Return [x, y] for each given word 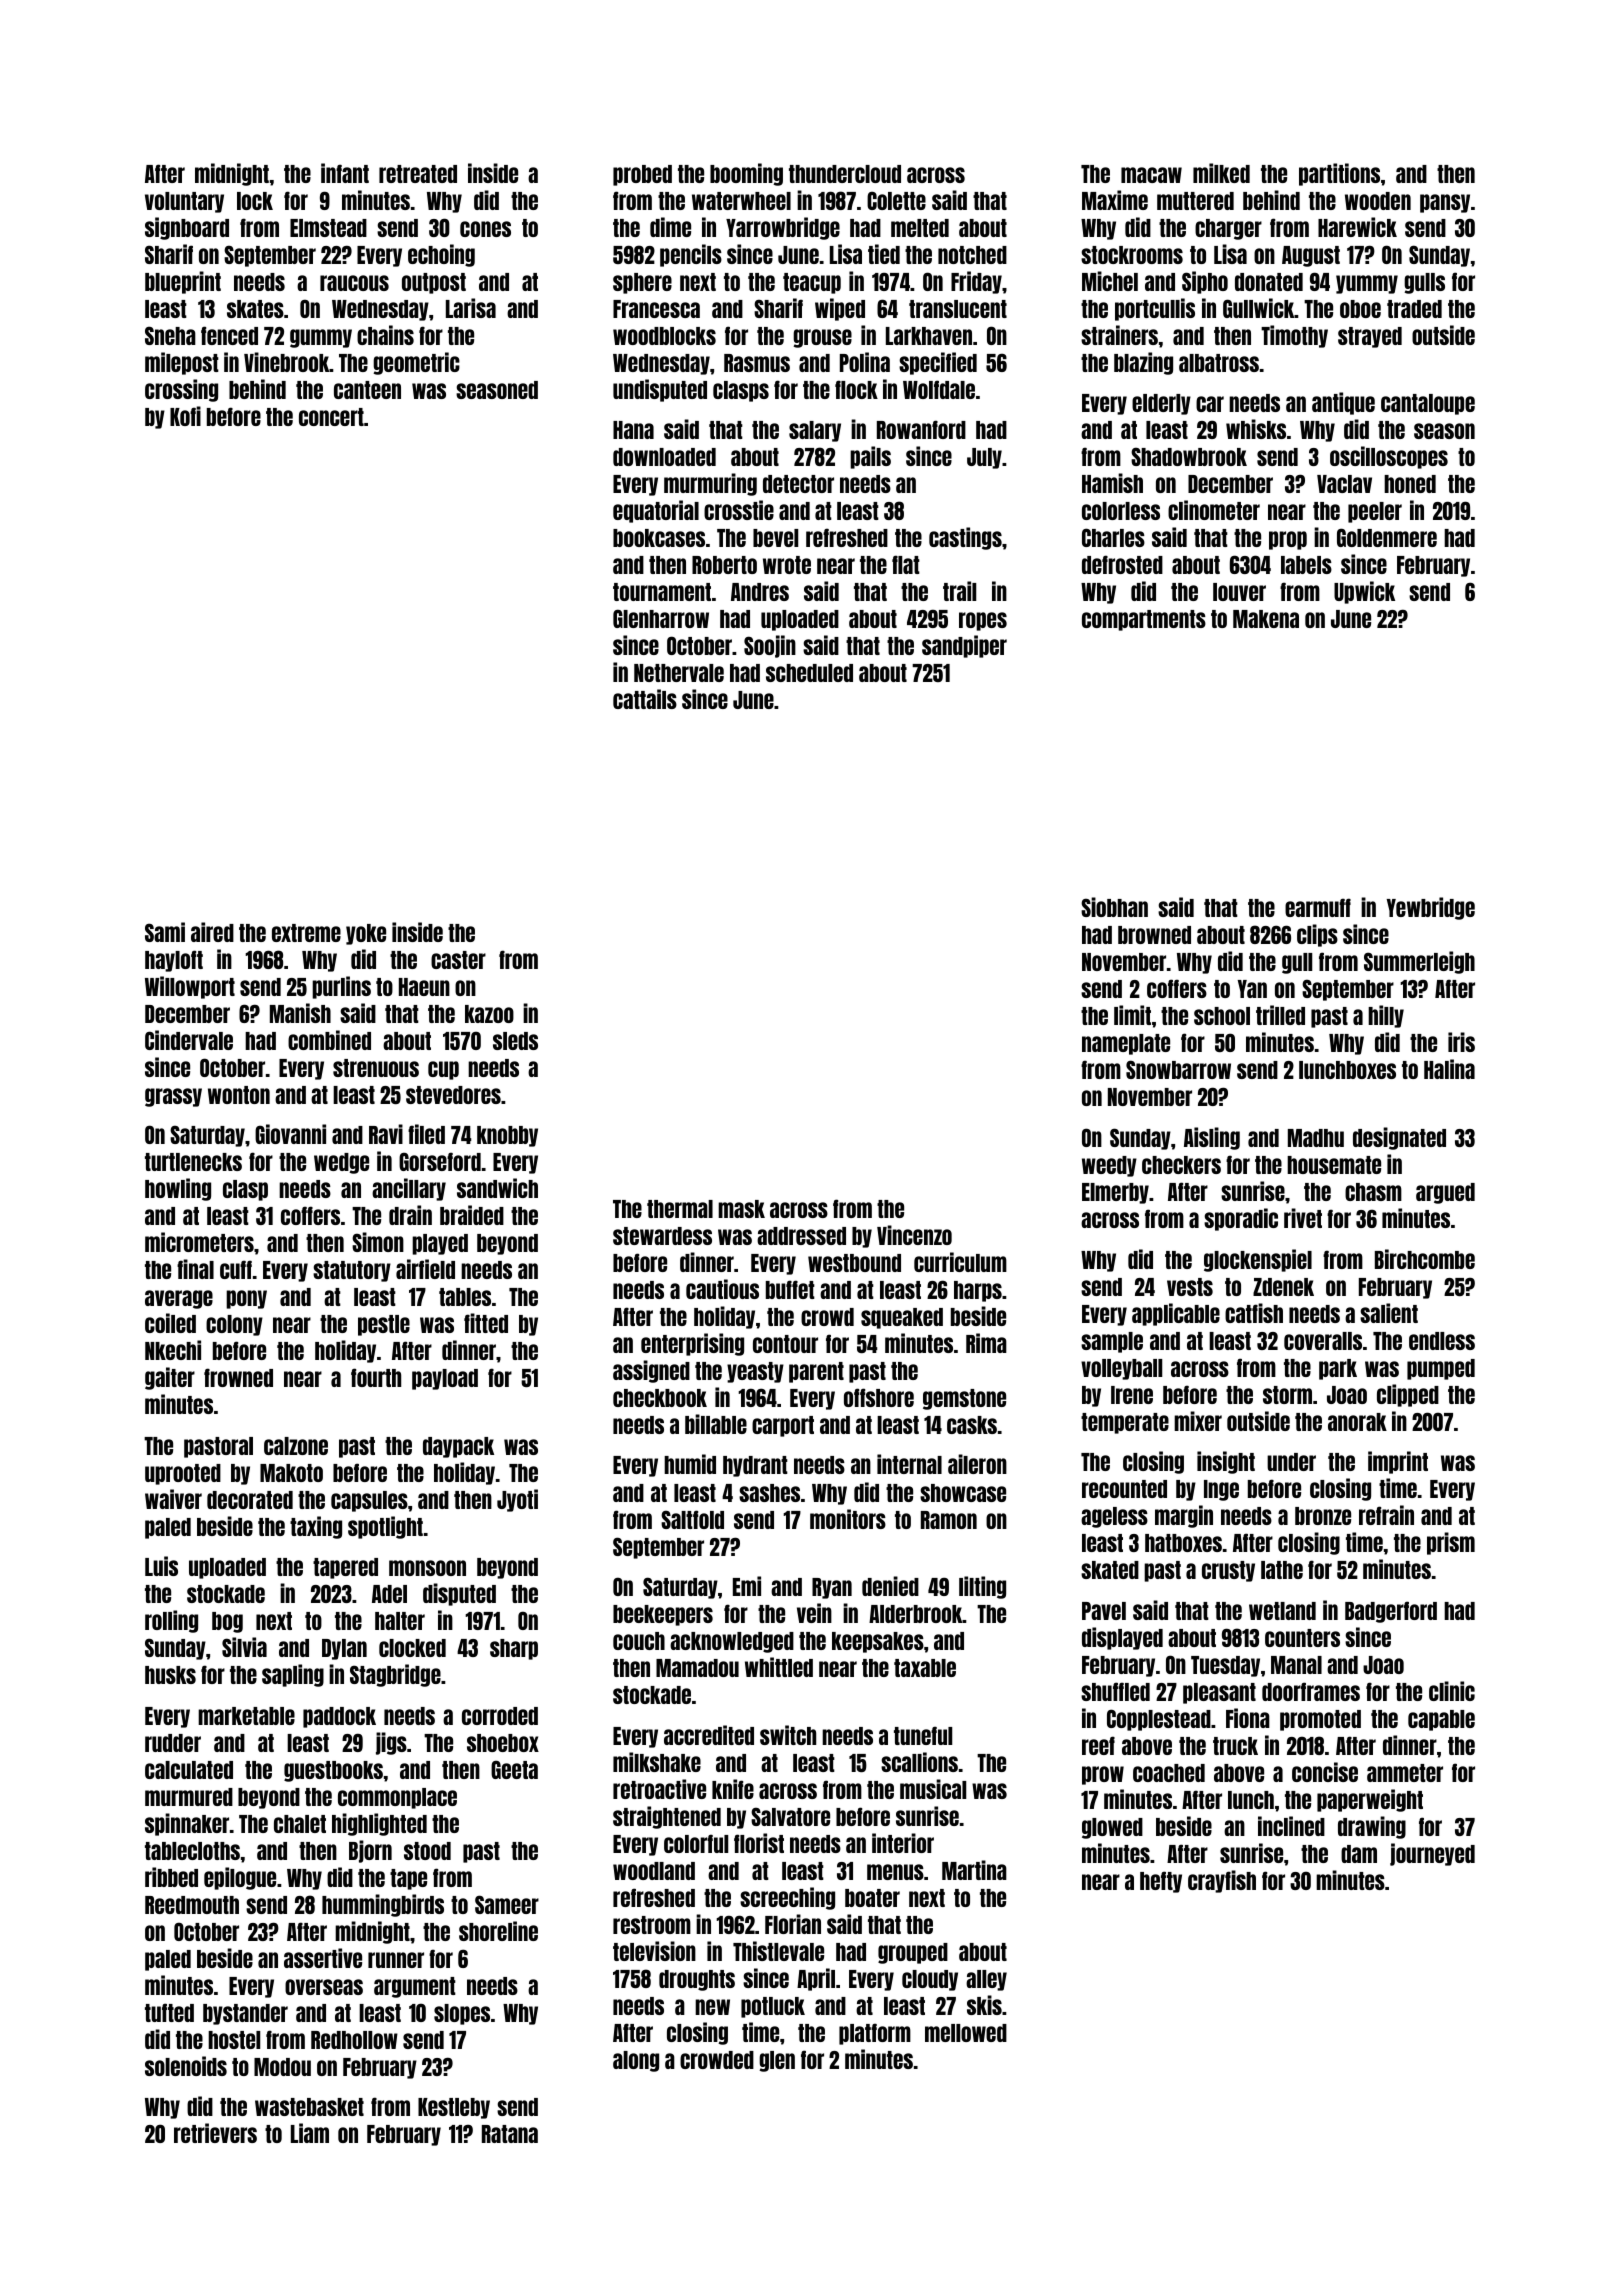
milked [1221, 173]
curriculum [960, 1262]
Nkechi [173, 1350]
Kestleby [454, 2108]
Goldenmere [1387, 537]
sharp [514, 1649]
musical [933, 1789]
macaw [1151, 175]
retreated [418, 174]
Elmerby [1115, 1193]
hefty [1161, 1882]
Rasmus [757, 363]
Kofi [185, 416]
